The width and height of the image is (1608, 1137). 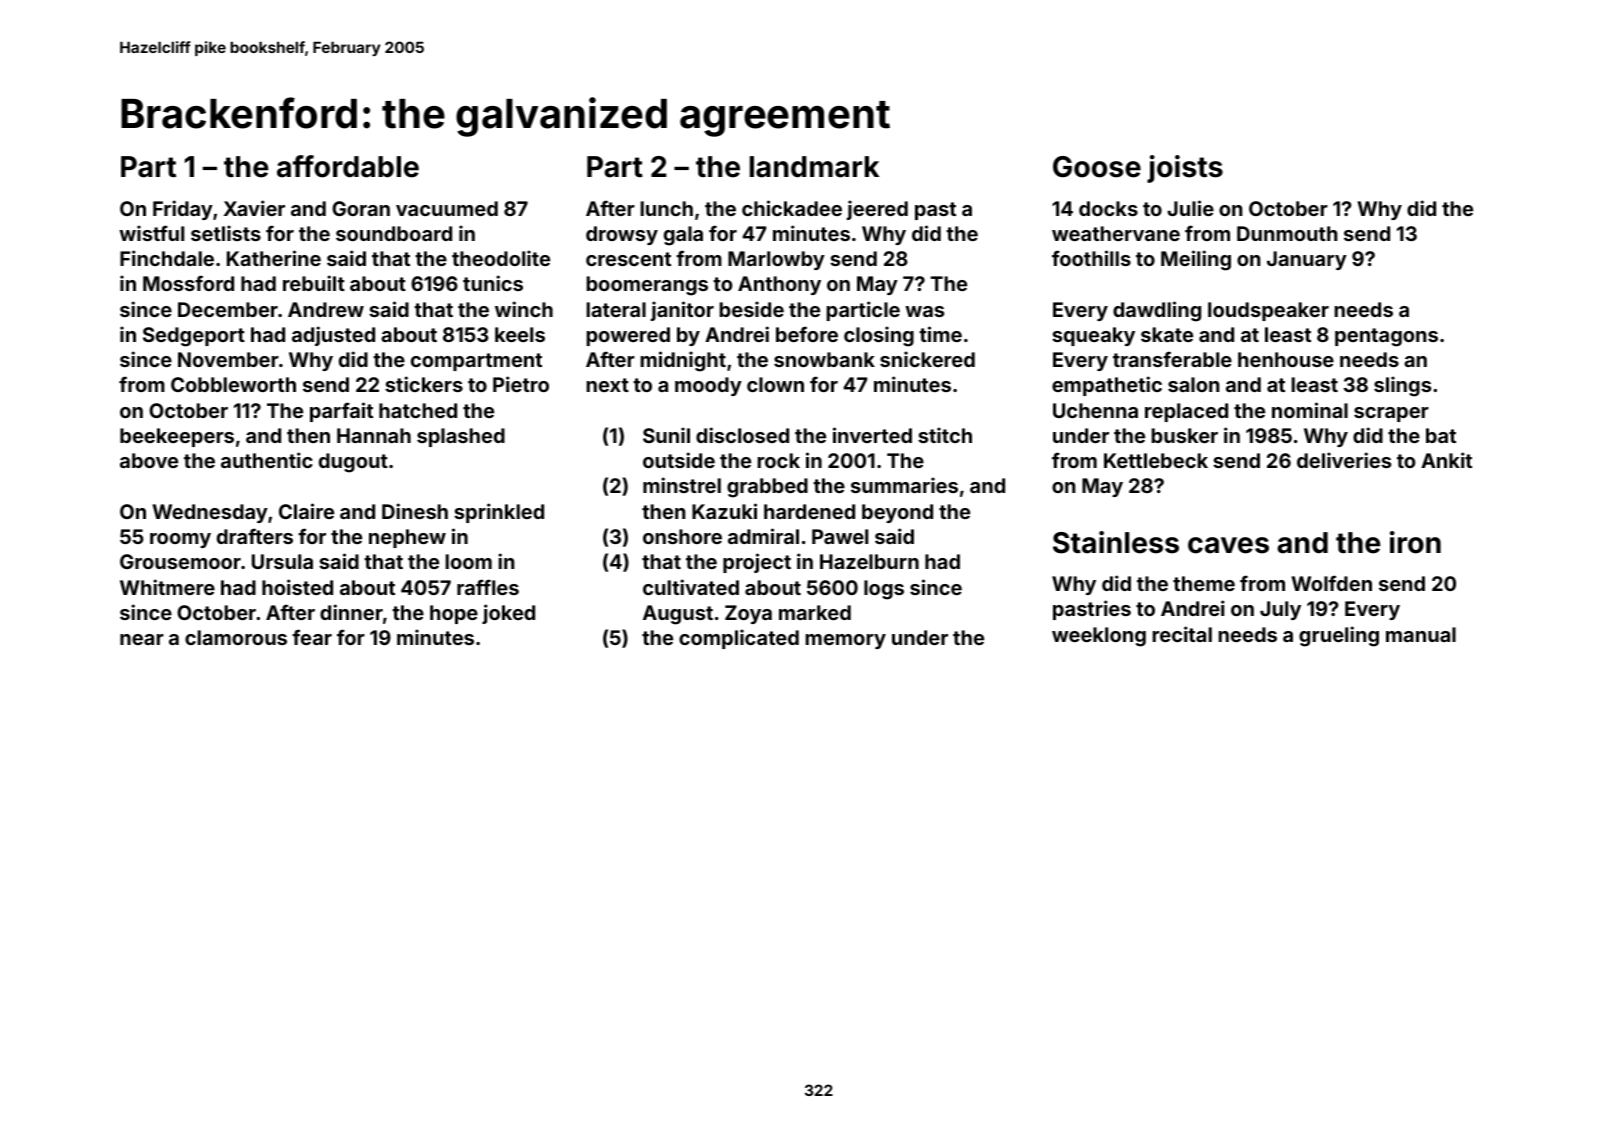 What do you see at coordinates (1268, 311) in the image?
I see `loudspeaker` at bounding box center [1268, 311].
